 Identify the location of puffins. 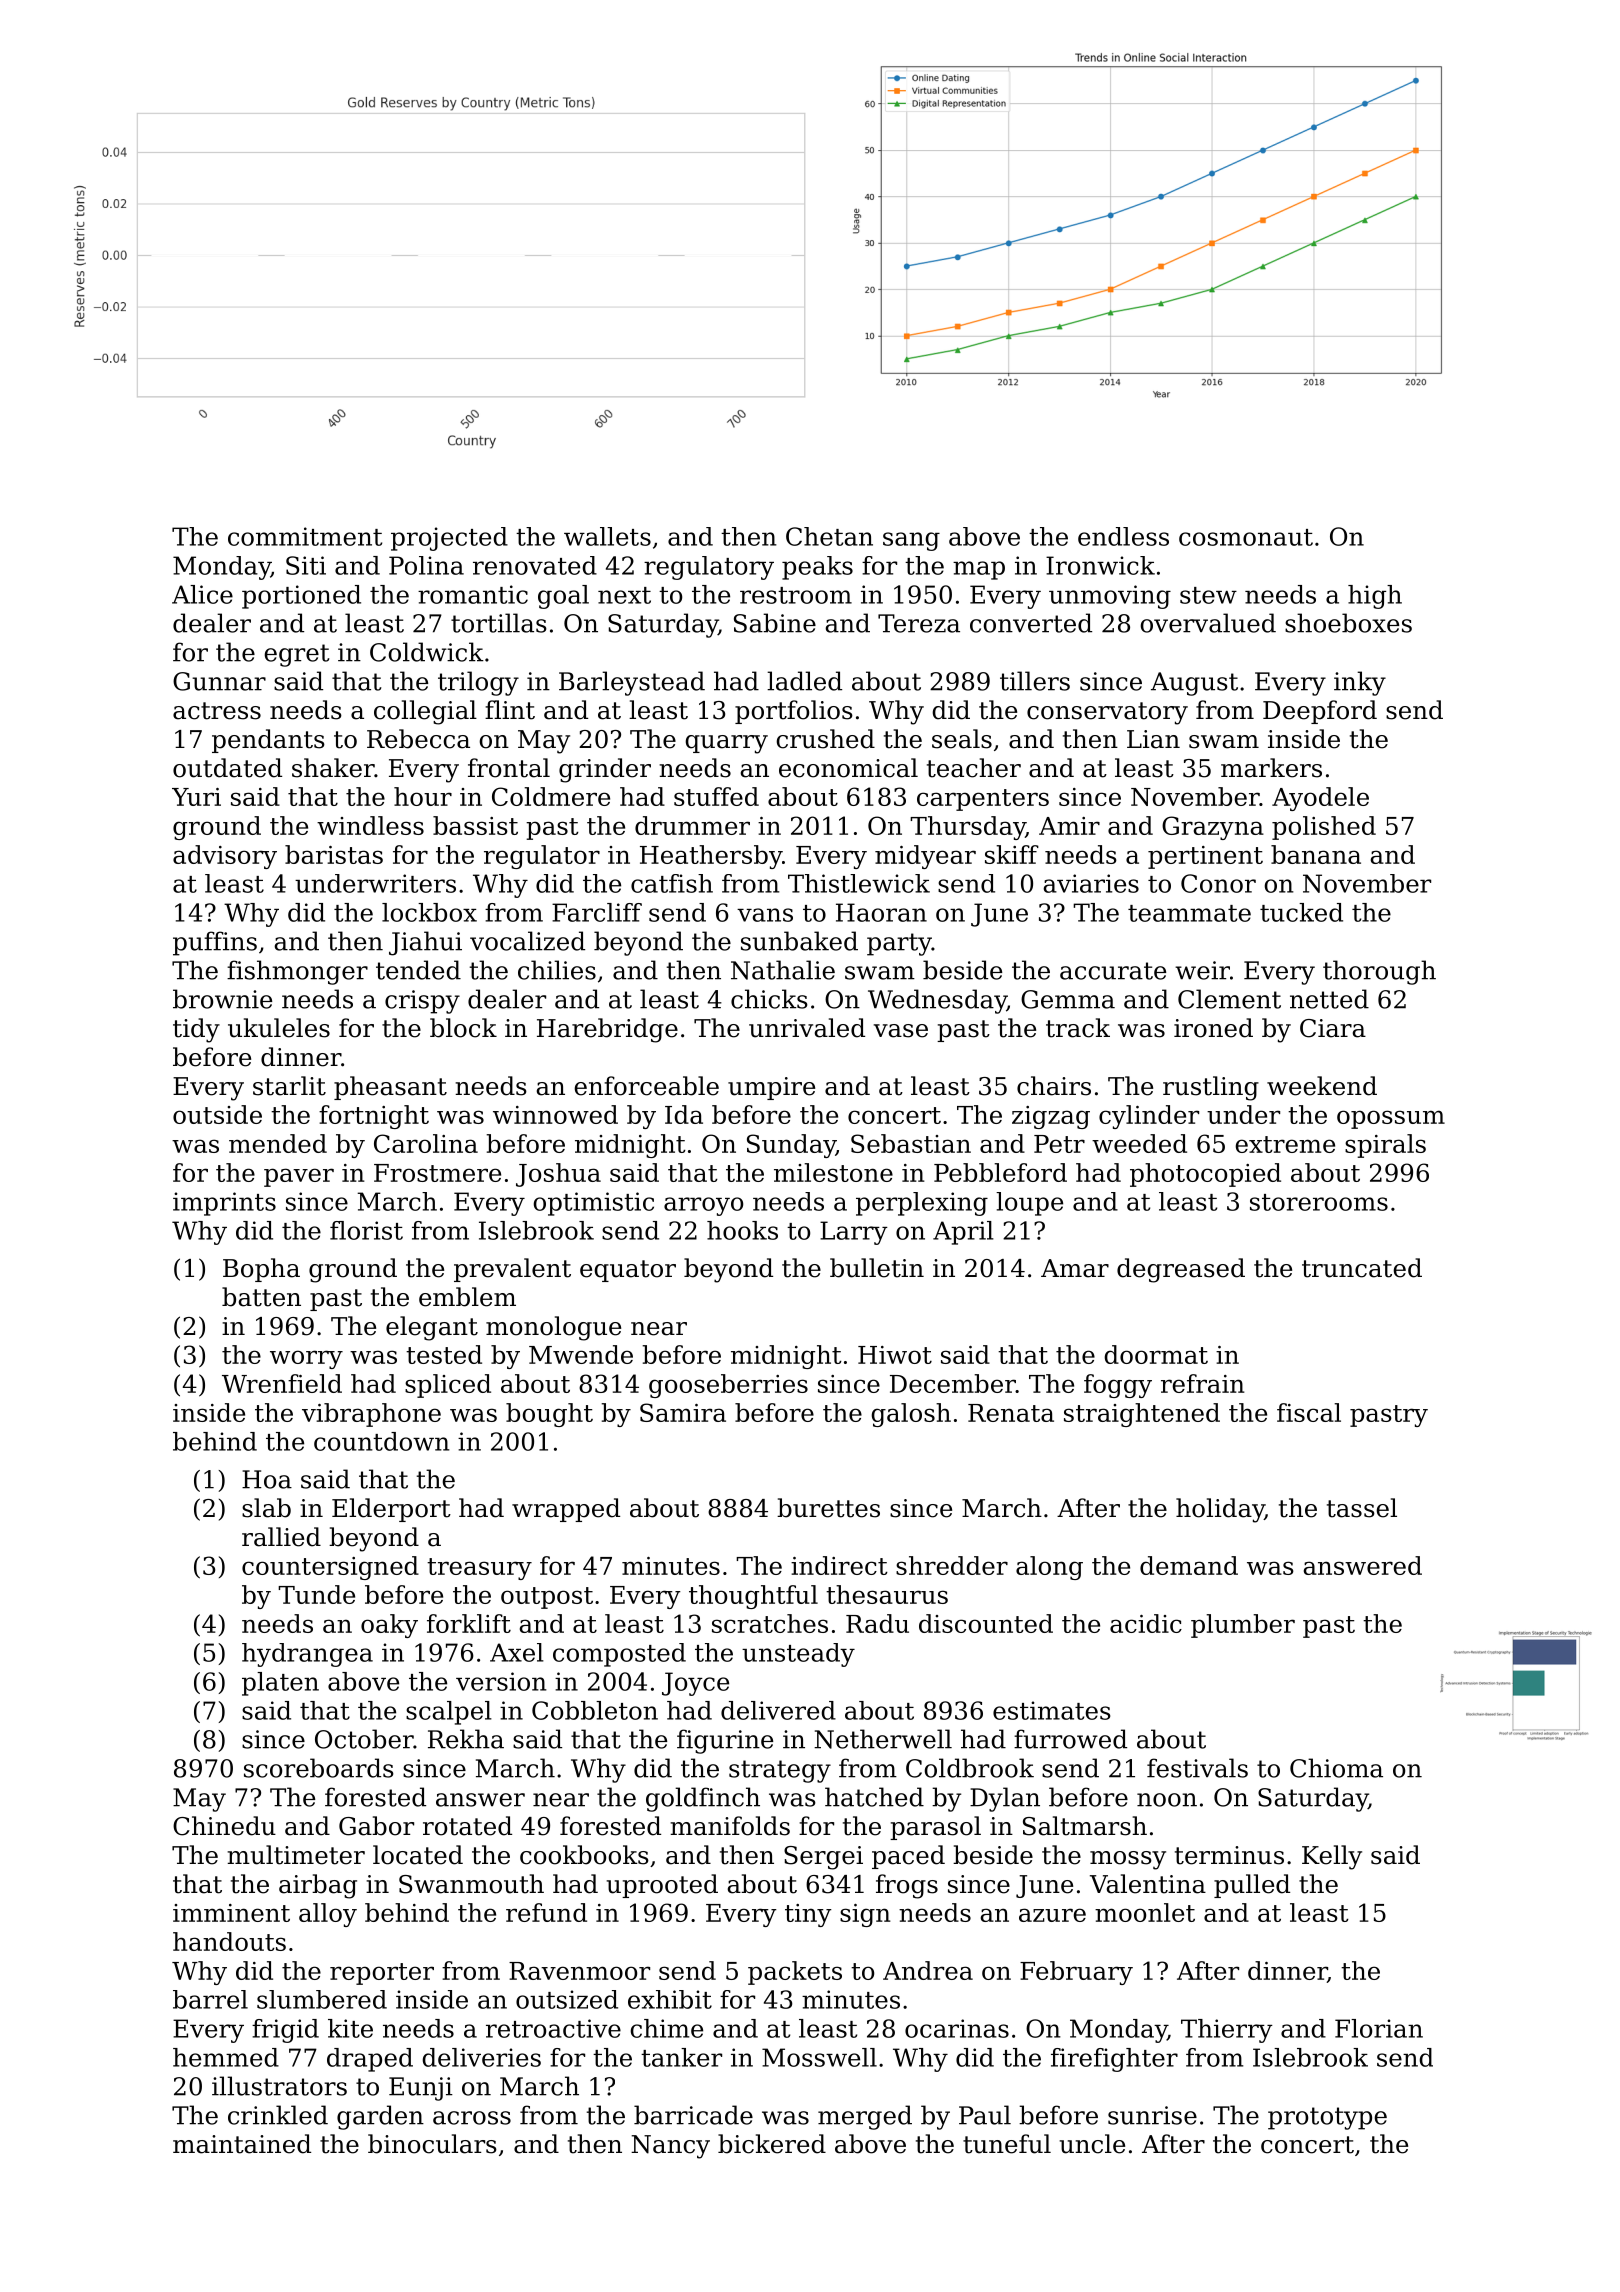
(215, 943).
